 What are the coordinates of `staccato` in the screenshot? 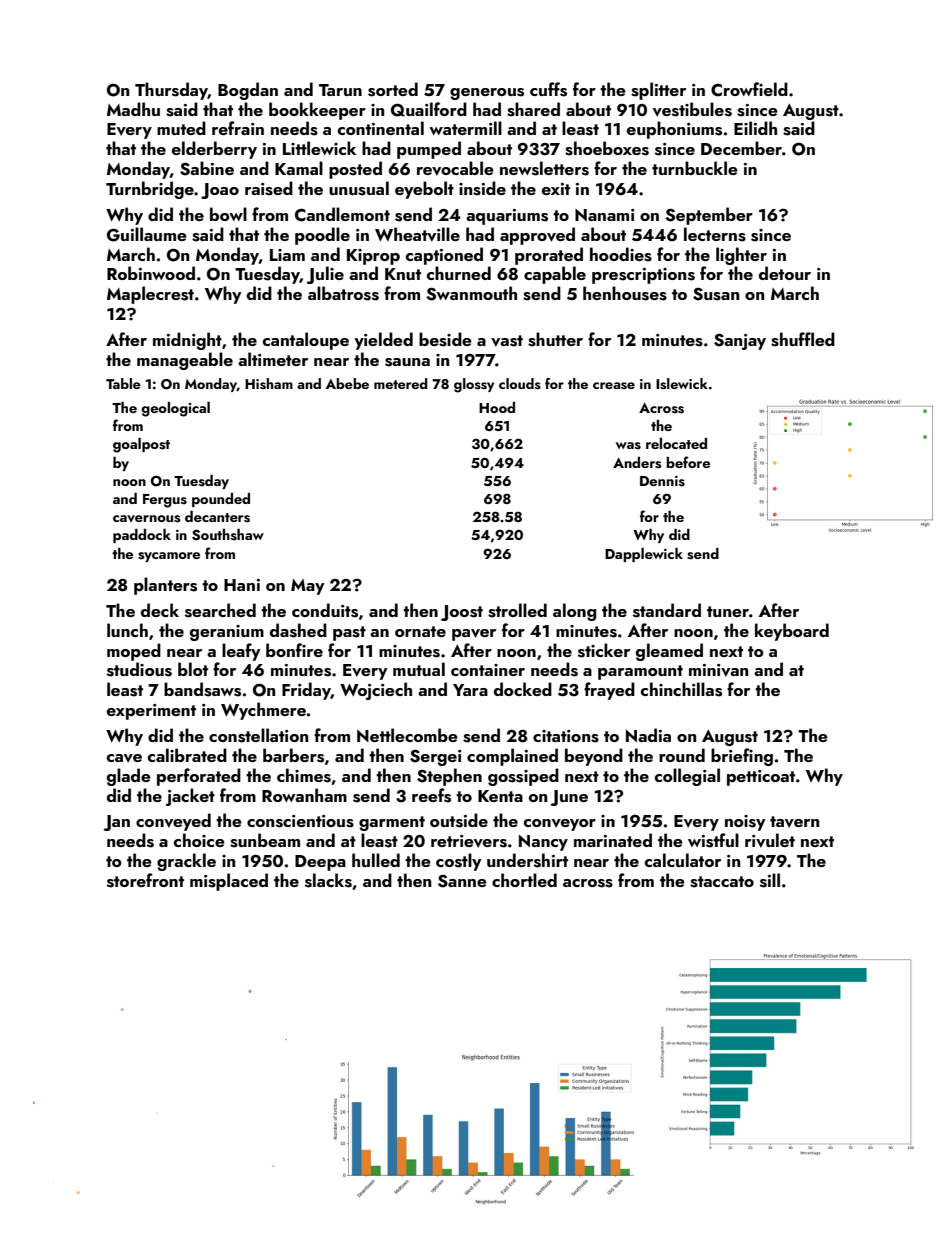 It's located at (722, 882).
